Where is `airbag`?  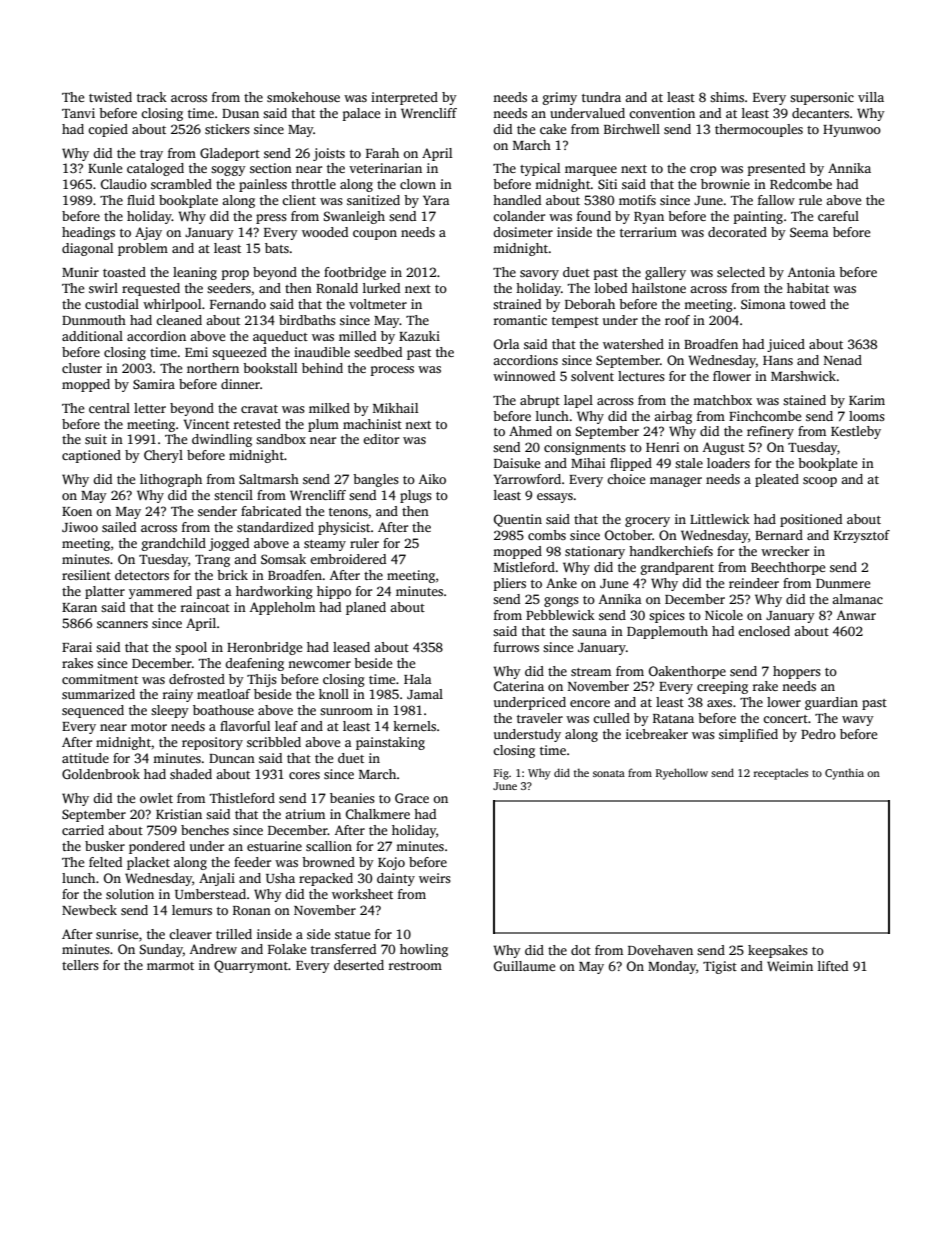
airbag is located at coordinates (673, 417).
